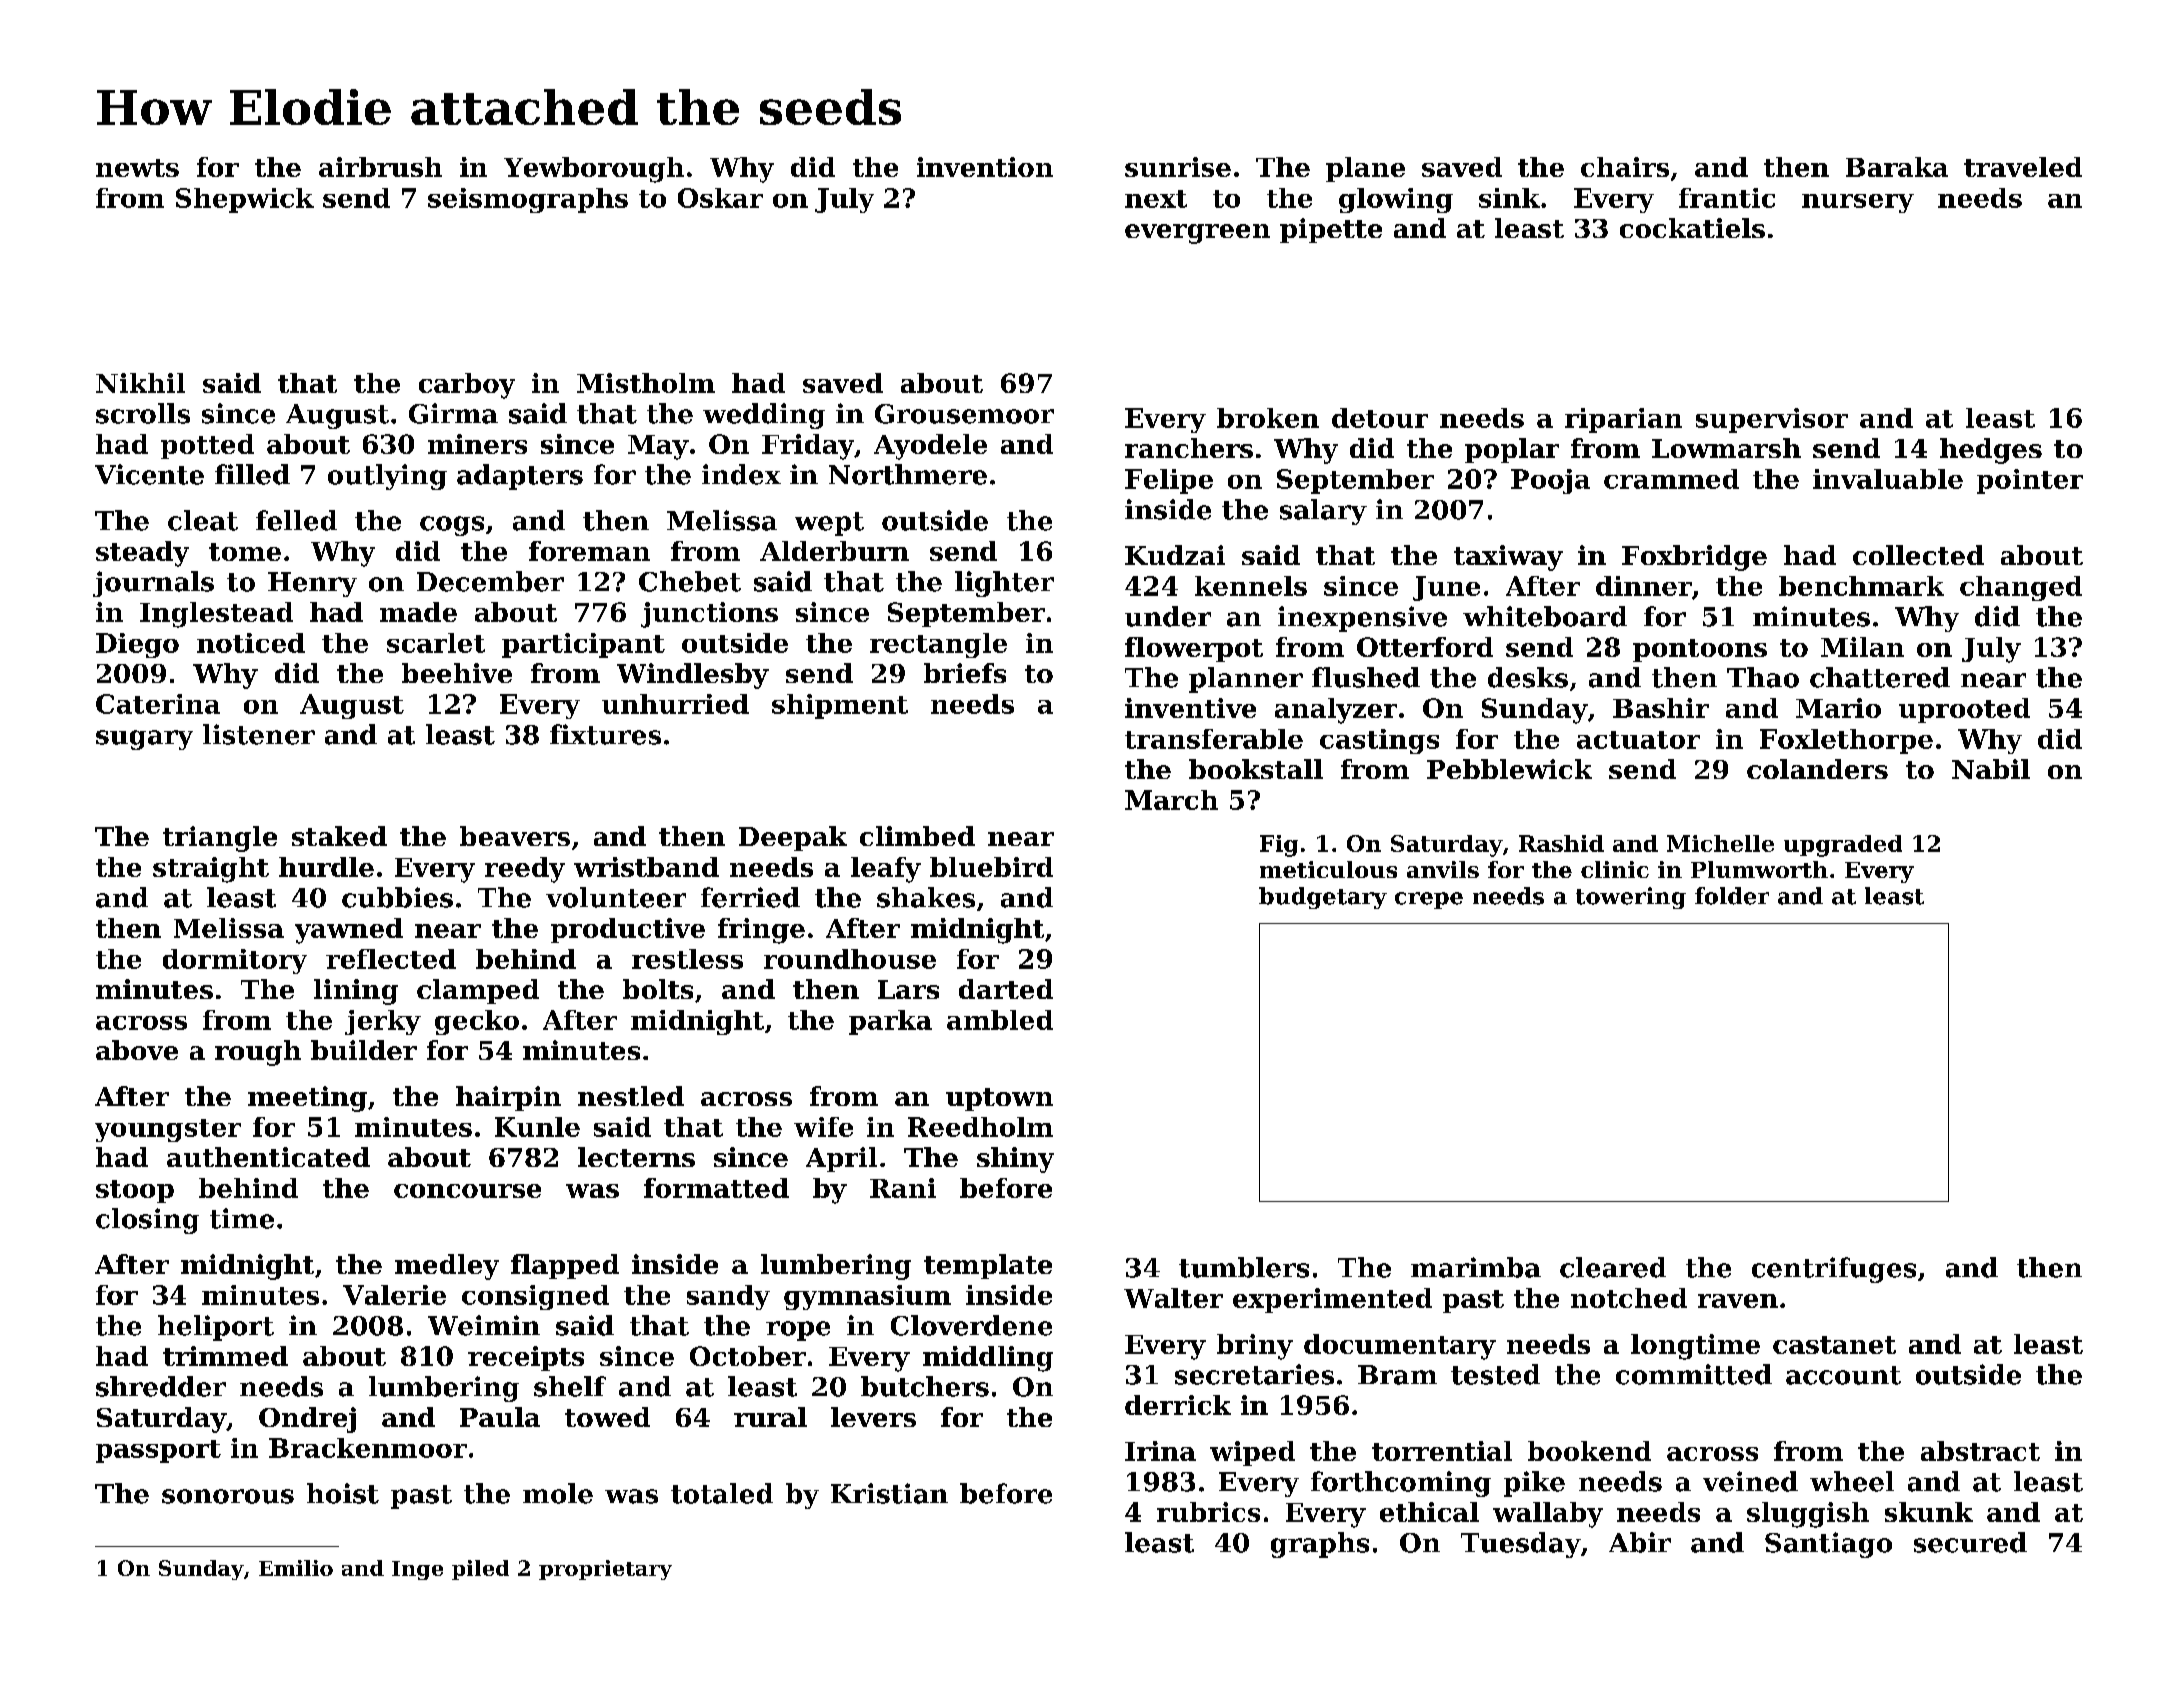 Image resolution: width=2178 pixels, height=1683 pixels. I want to click on traveled, so click(2023, 167).
